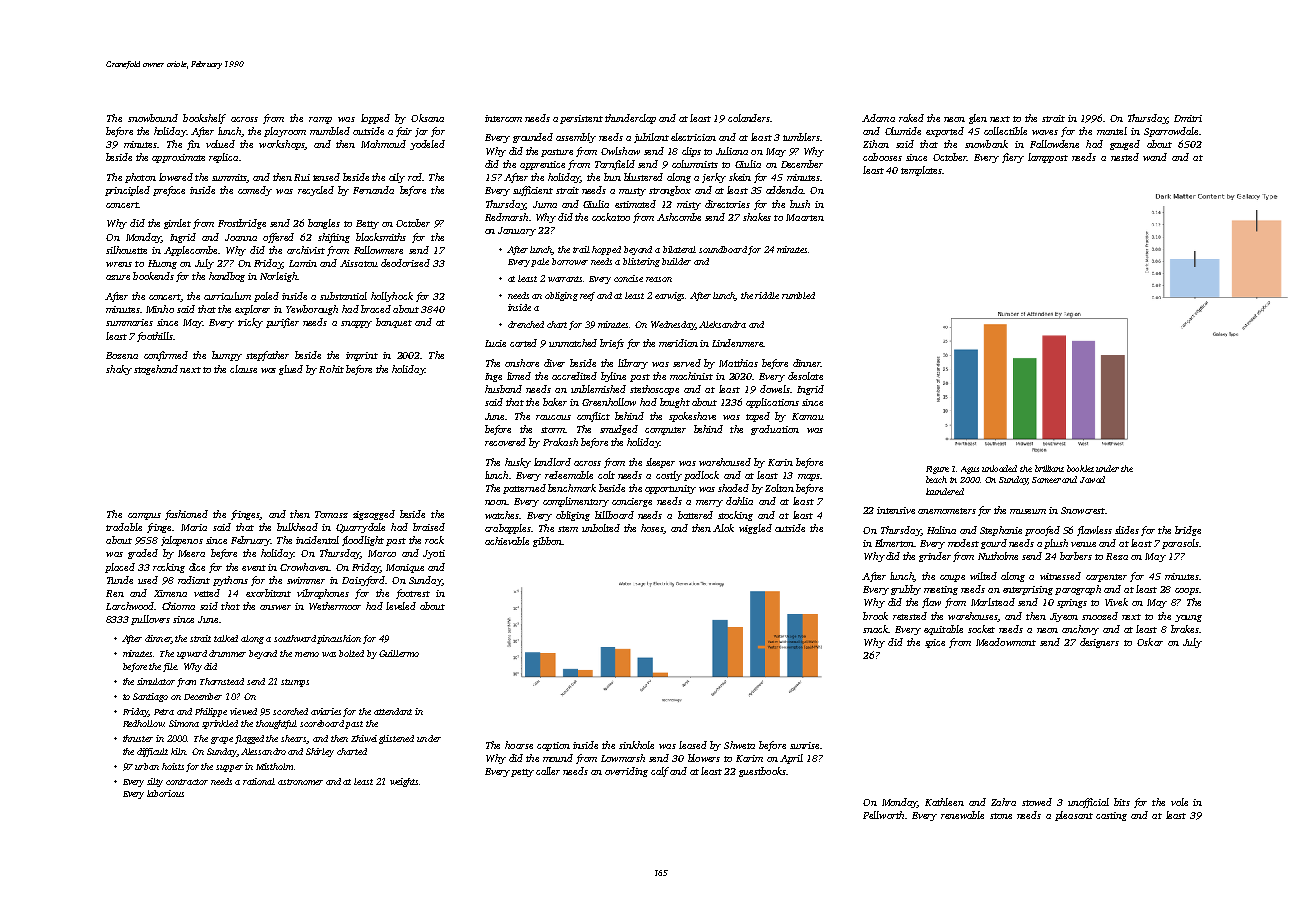  I want to click on complimentary, so click(576, 502).
